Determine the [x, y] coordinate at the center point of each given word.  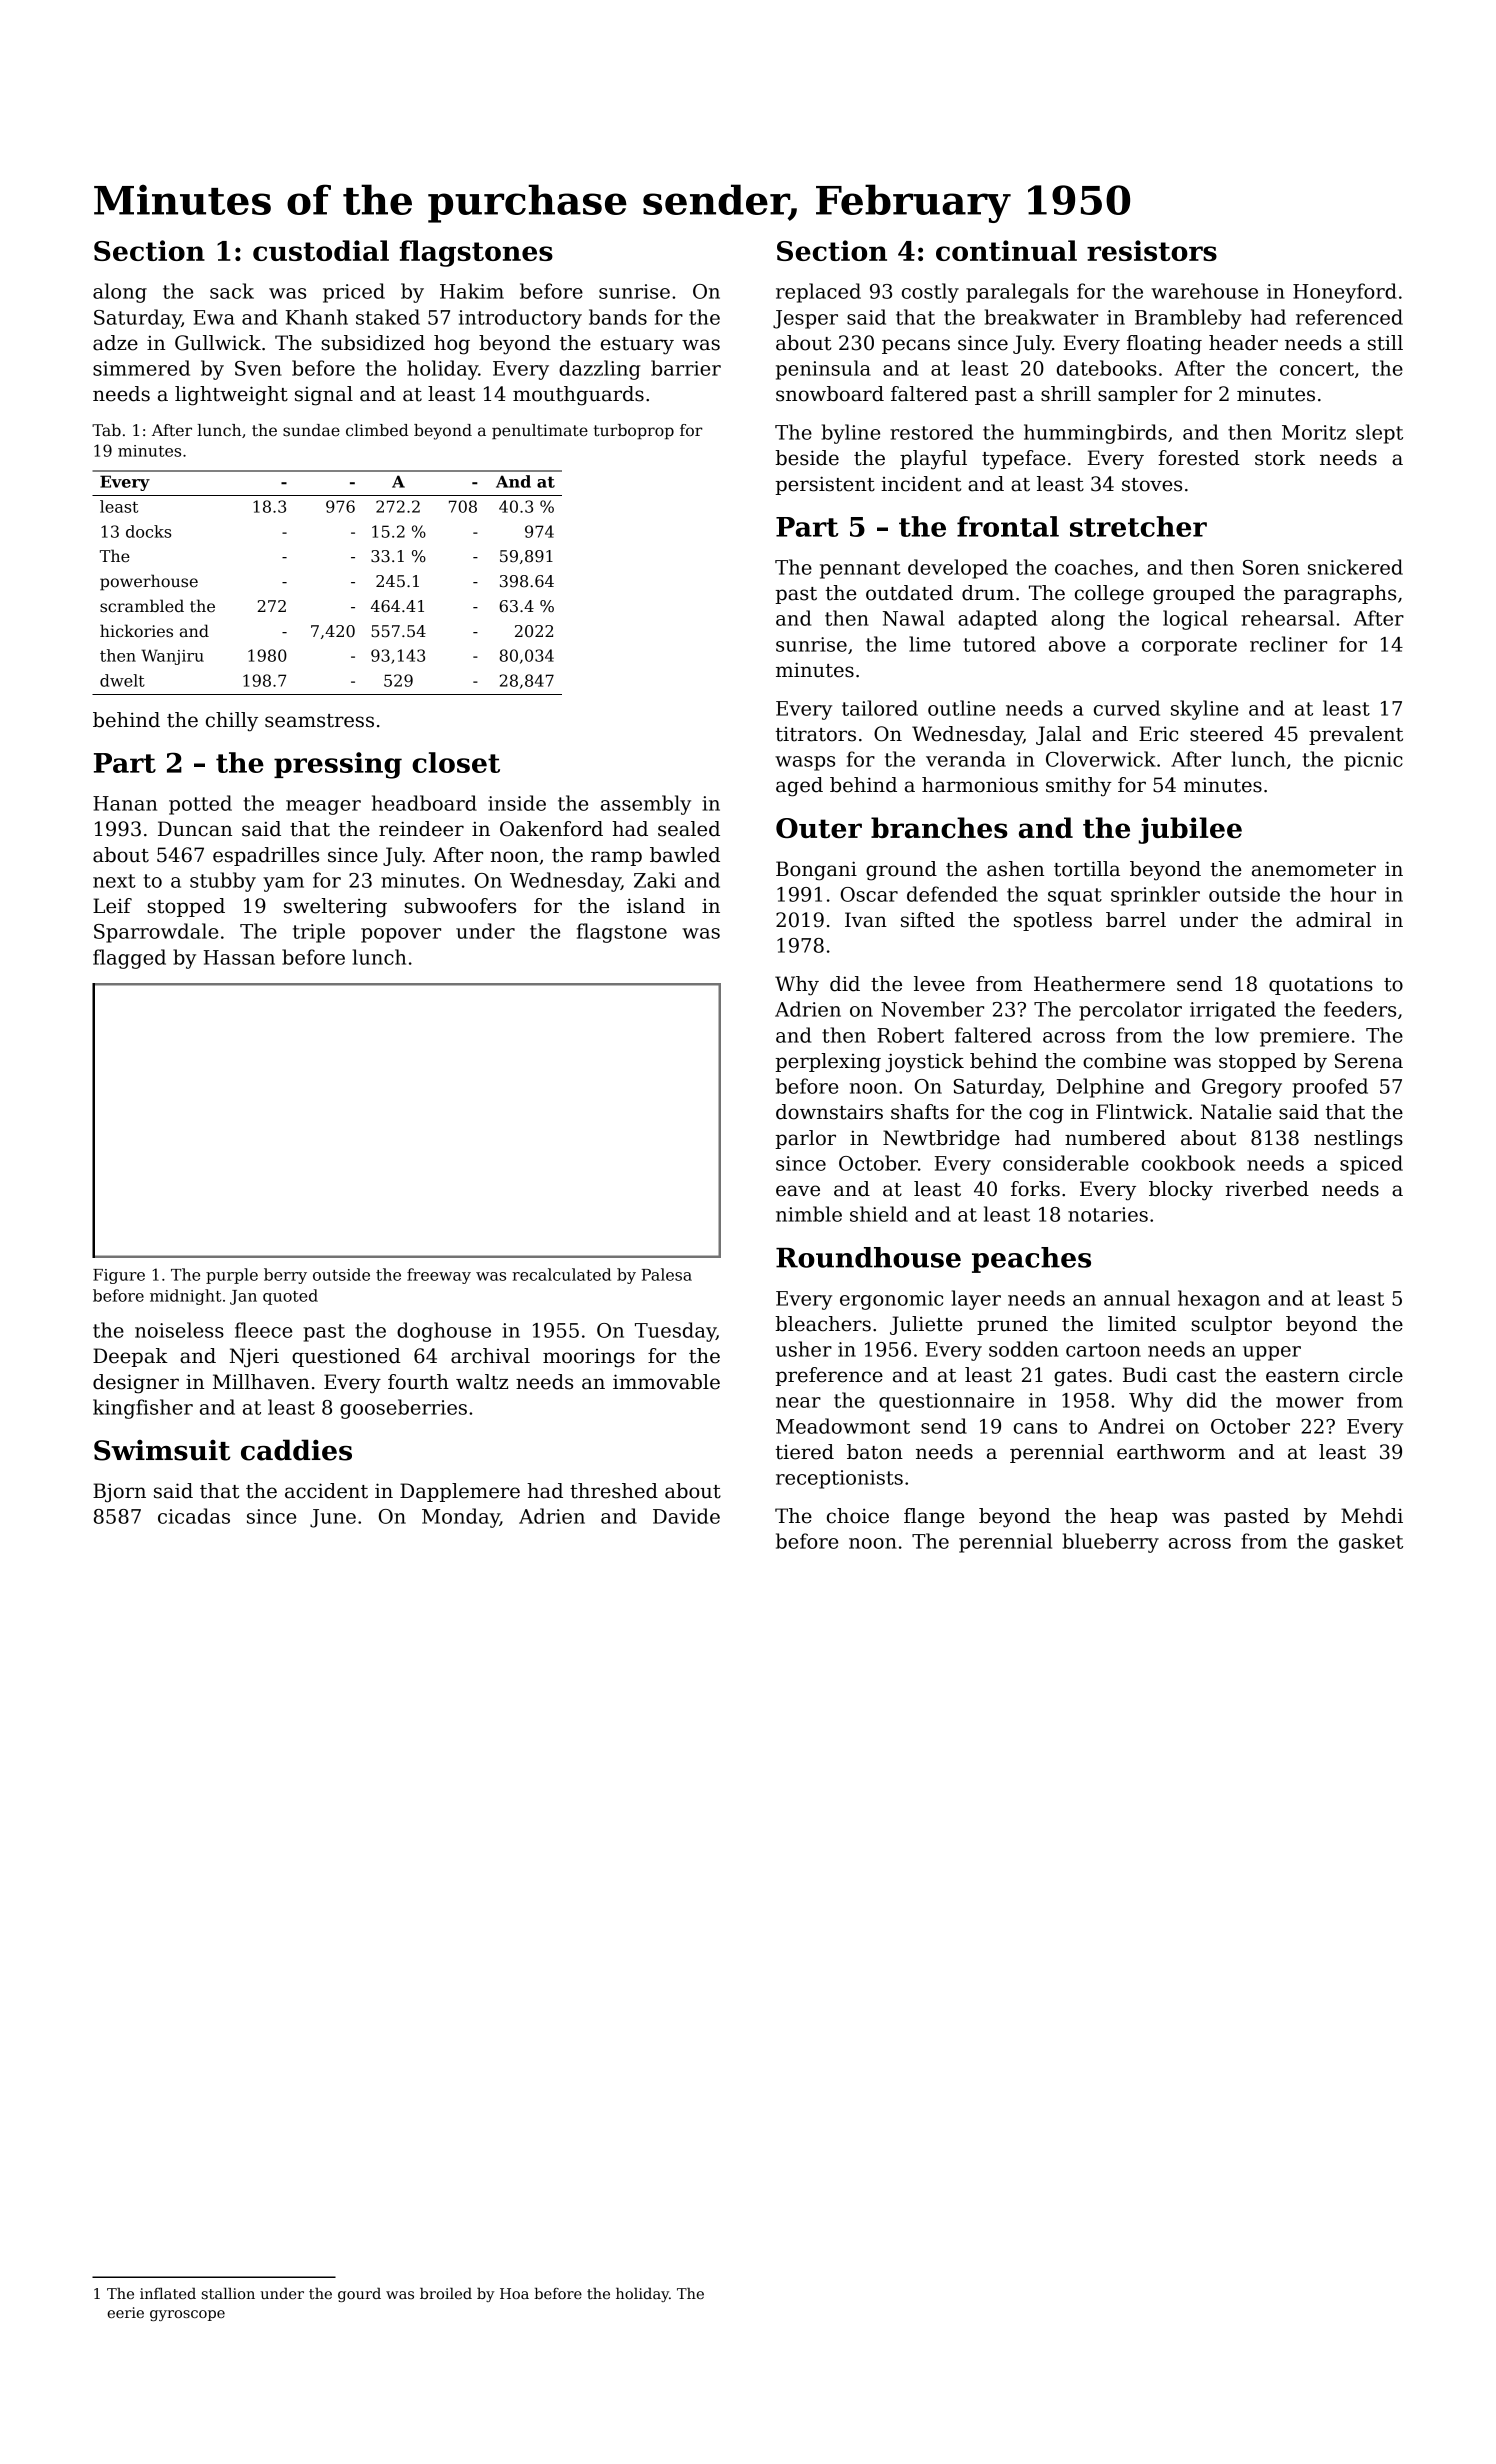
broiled [446, 2293]
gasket [1371, 1543]
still [1385, 343]
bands [618, 317]
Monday [461, 1518]
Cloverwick [1101, 759]
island [656, 906]
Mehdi [1372, 1516]
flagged [129, 959]
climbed [377, 430]
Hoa [514, 2293]
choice [858, 1516]
